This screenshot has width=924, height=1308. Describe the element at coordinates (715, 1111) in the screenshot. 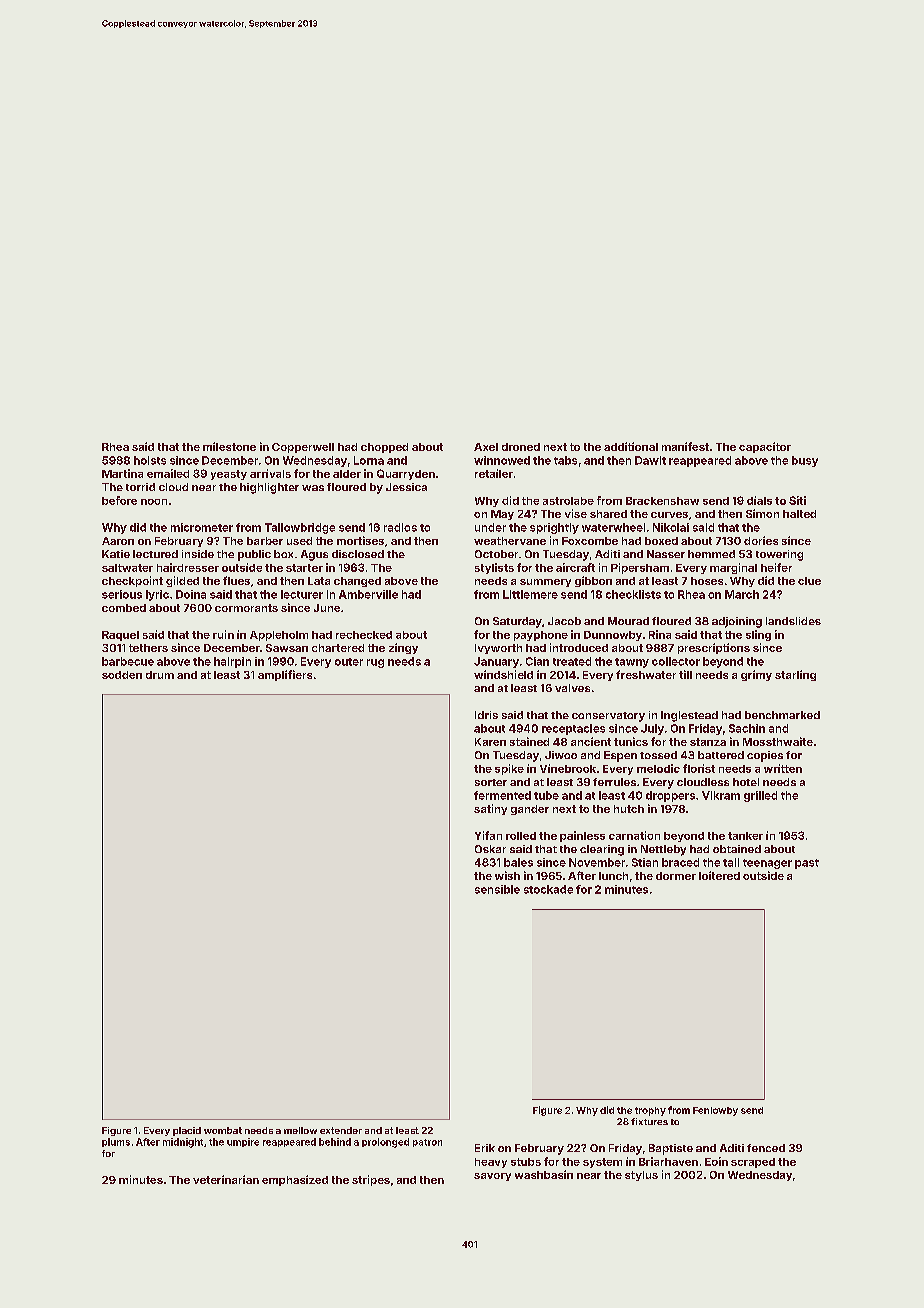

I see `Fenlowby` at that location.
